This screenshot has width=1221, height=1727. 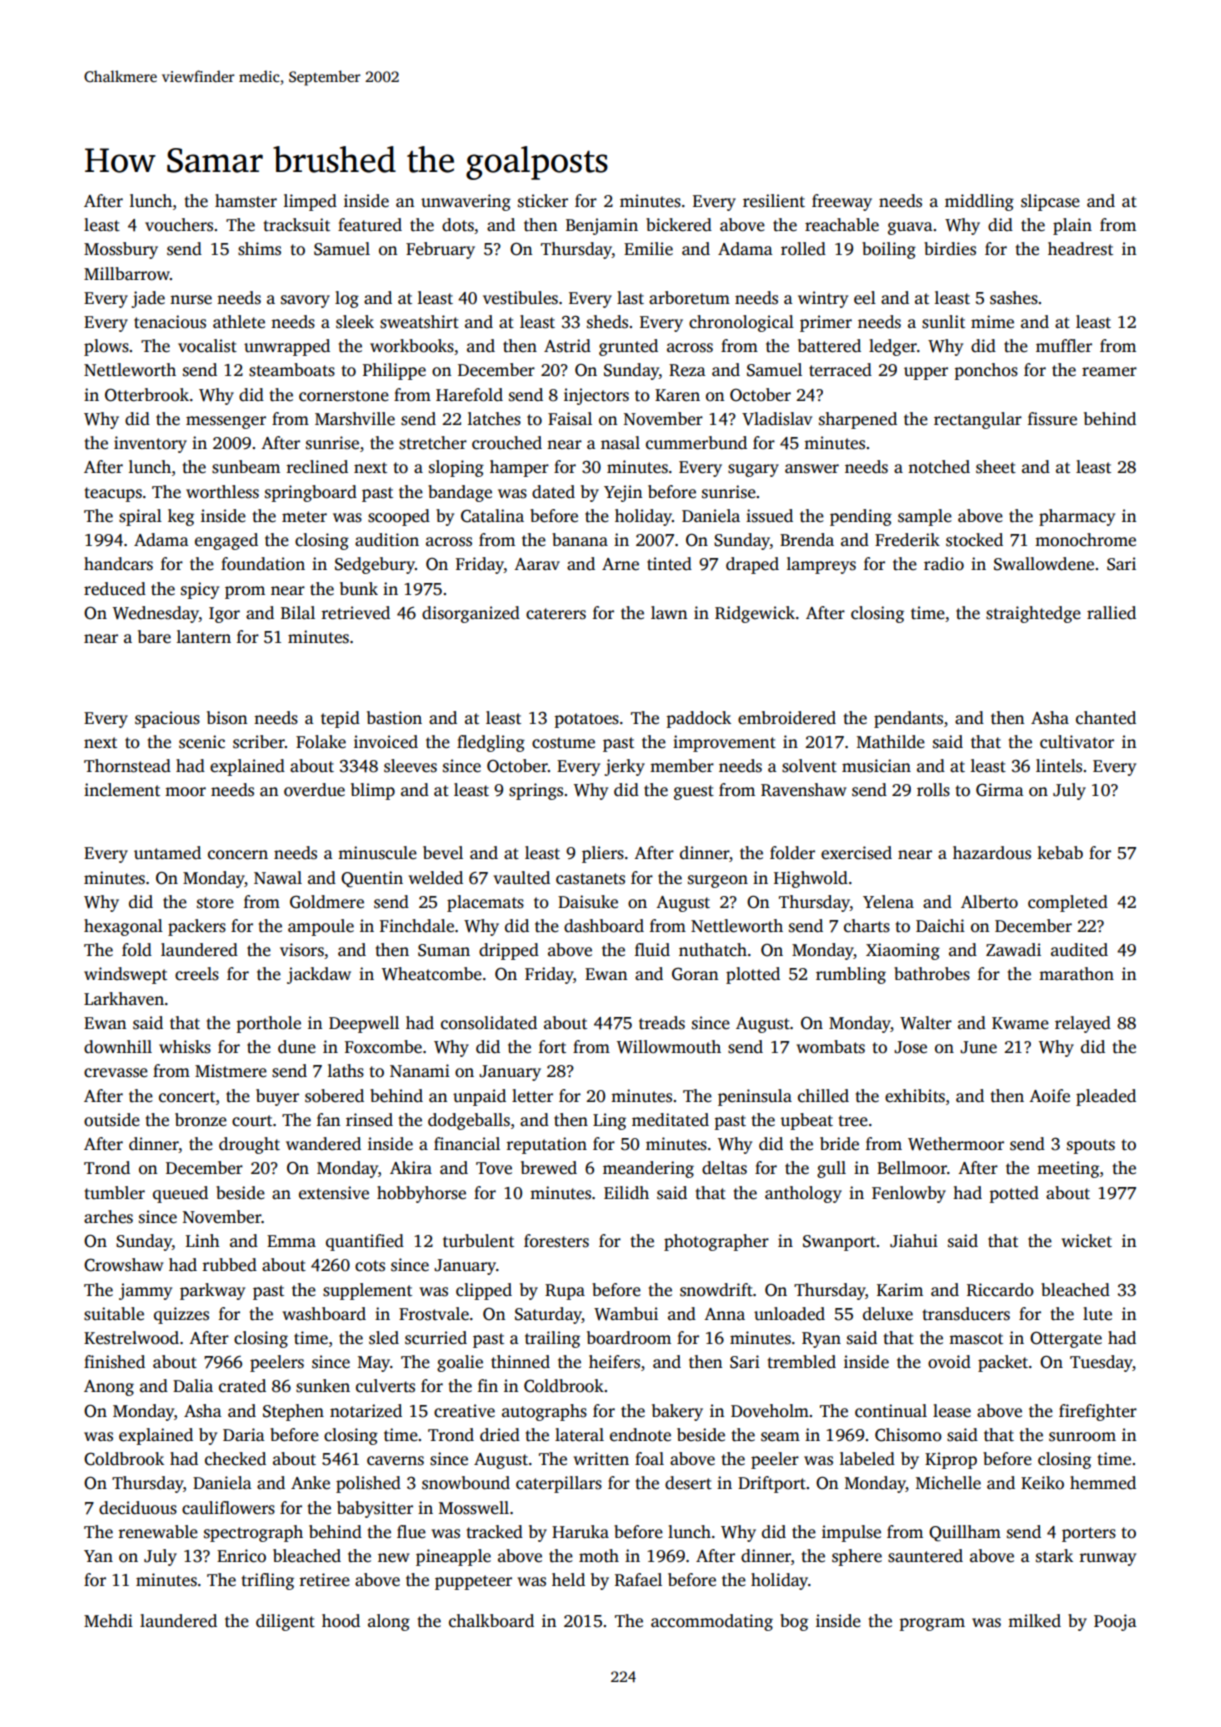 I want to click on sunbeam, so click(x=246, y=467).
